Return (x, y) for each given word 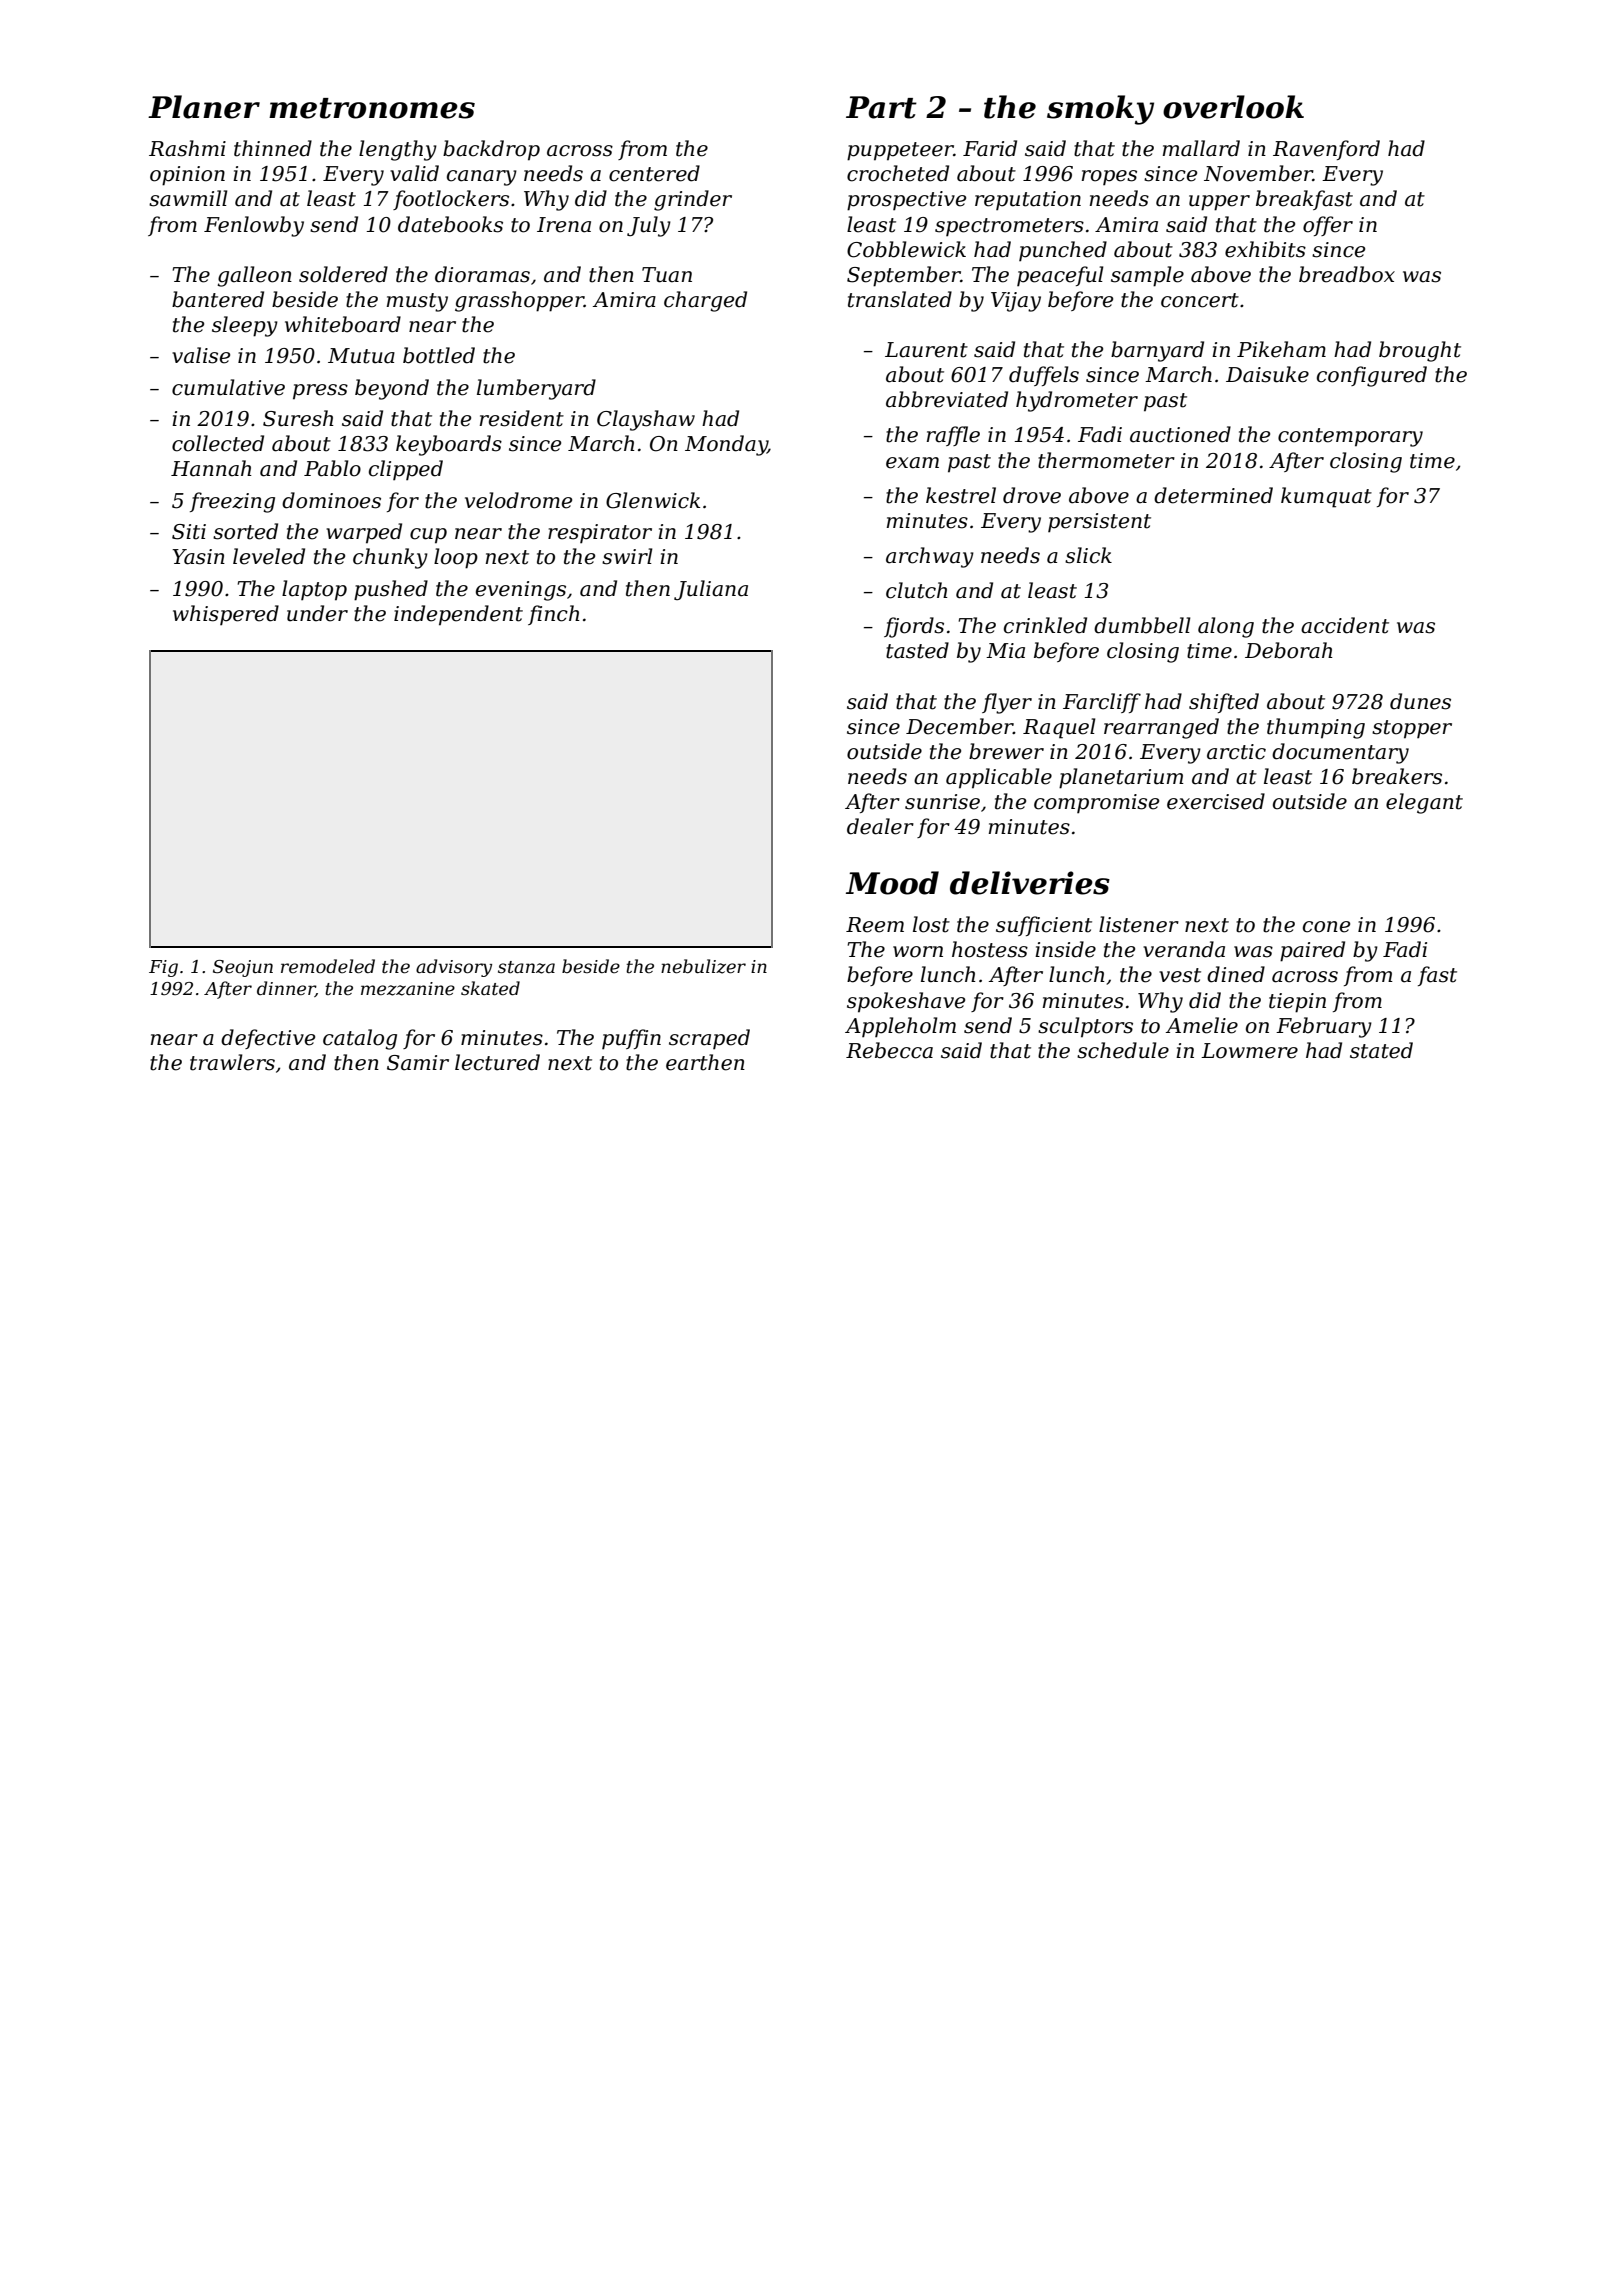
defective (268, 1039)
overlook (1233, 107)
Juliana (711, 590)
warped (364, 533)
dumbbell (1142, 625)
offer (1328, 226)
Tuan (667, 275)
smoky (1100, 110)
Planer (204, 107)
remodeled (328, 966)
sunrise (942, 802)
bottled (439, 355)
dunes (1420, 701)
